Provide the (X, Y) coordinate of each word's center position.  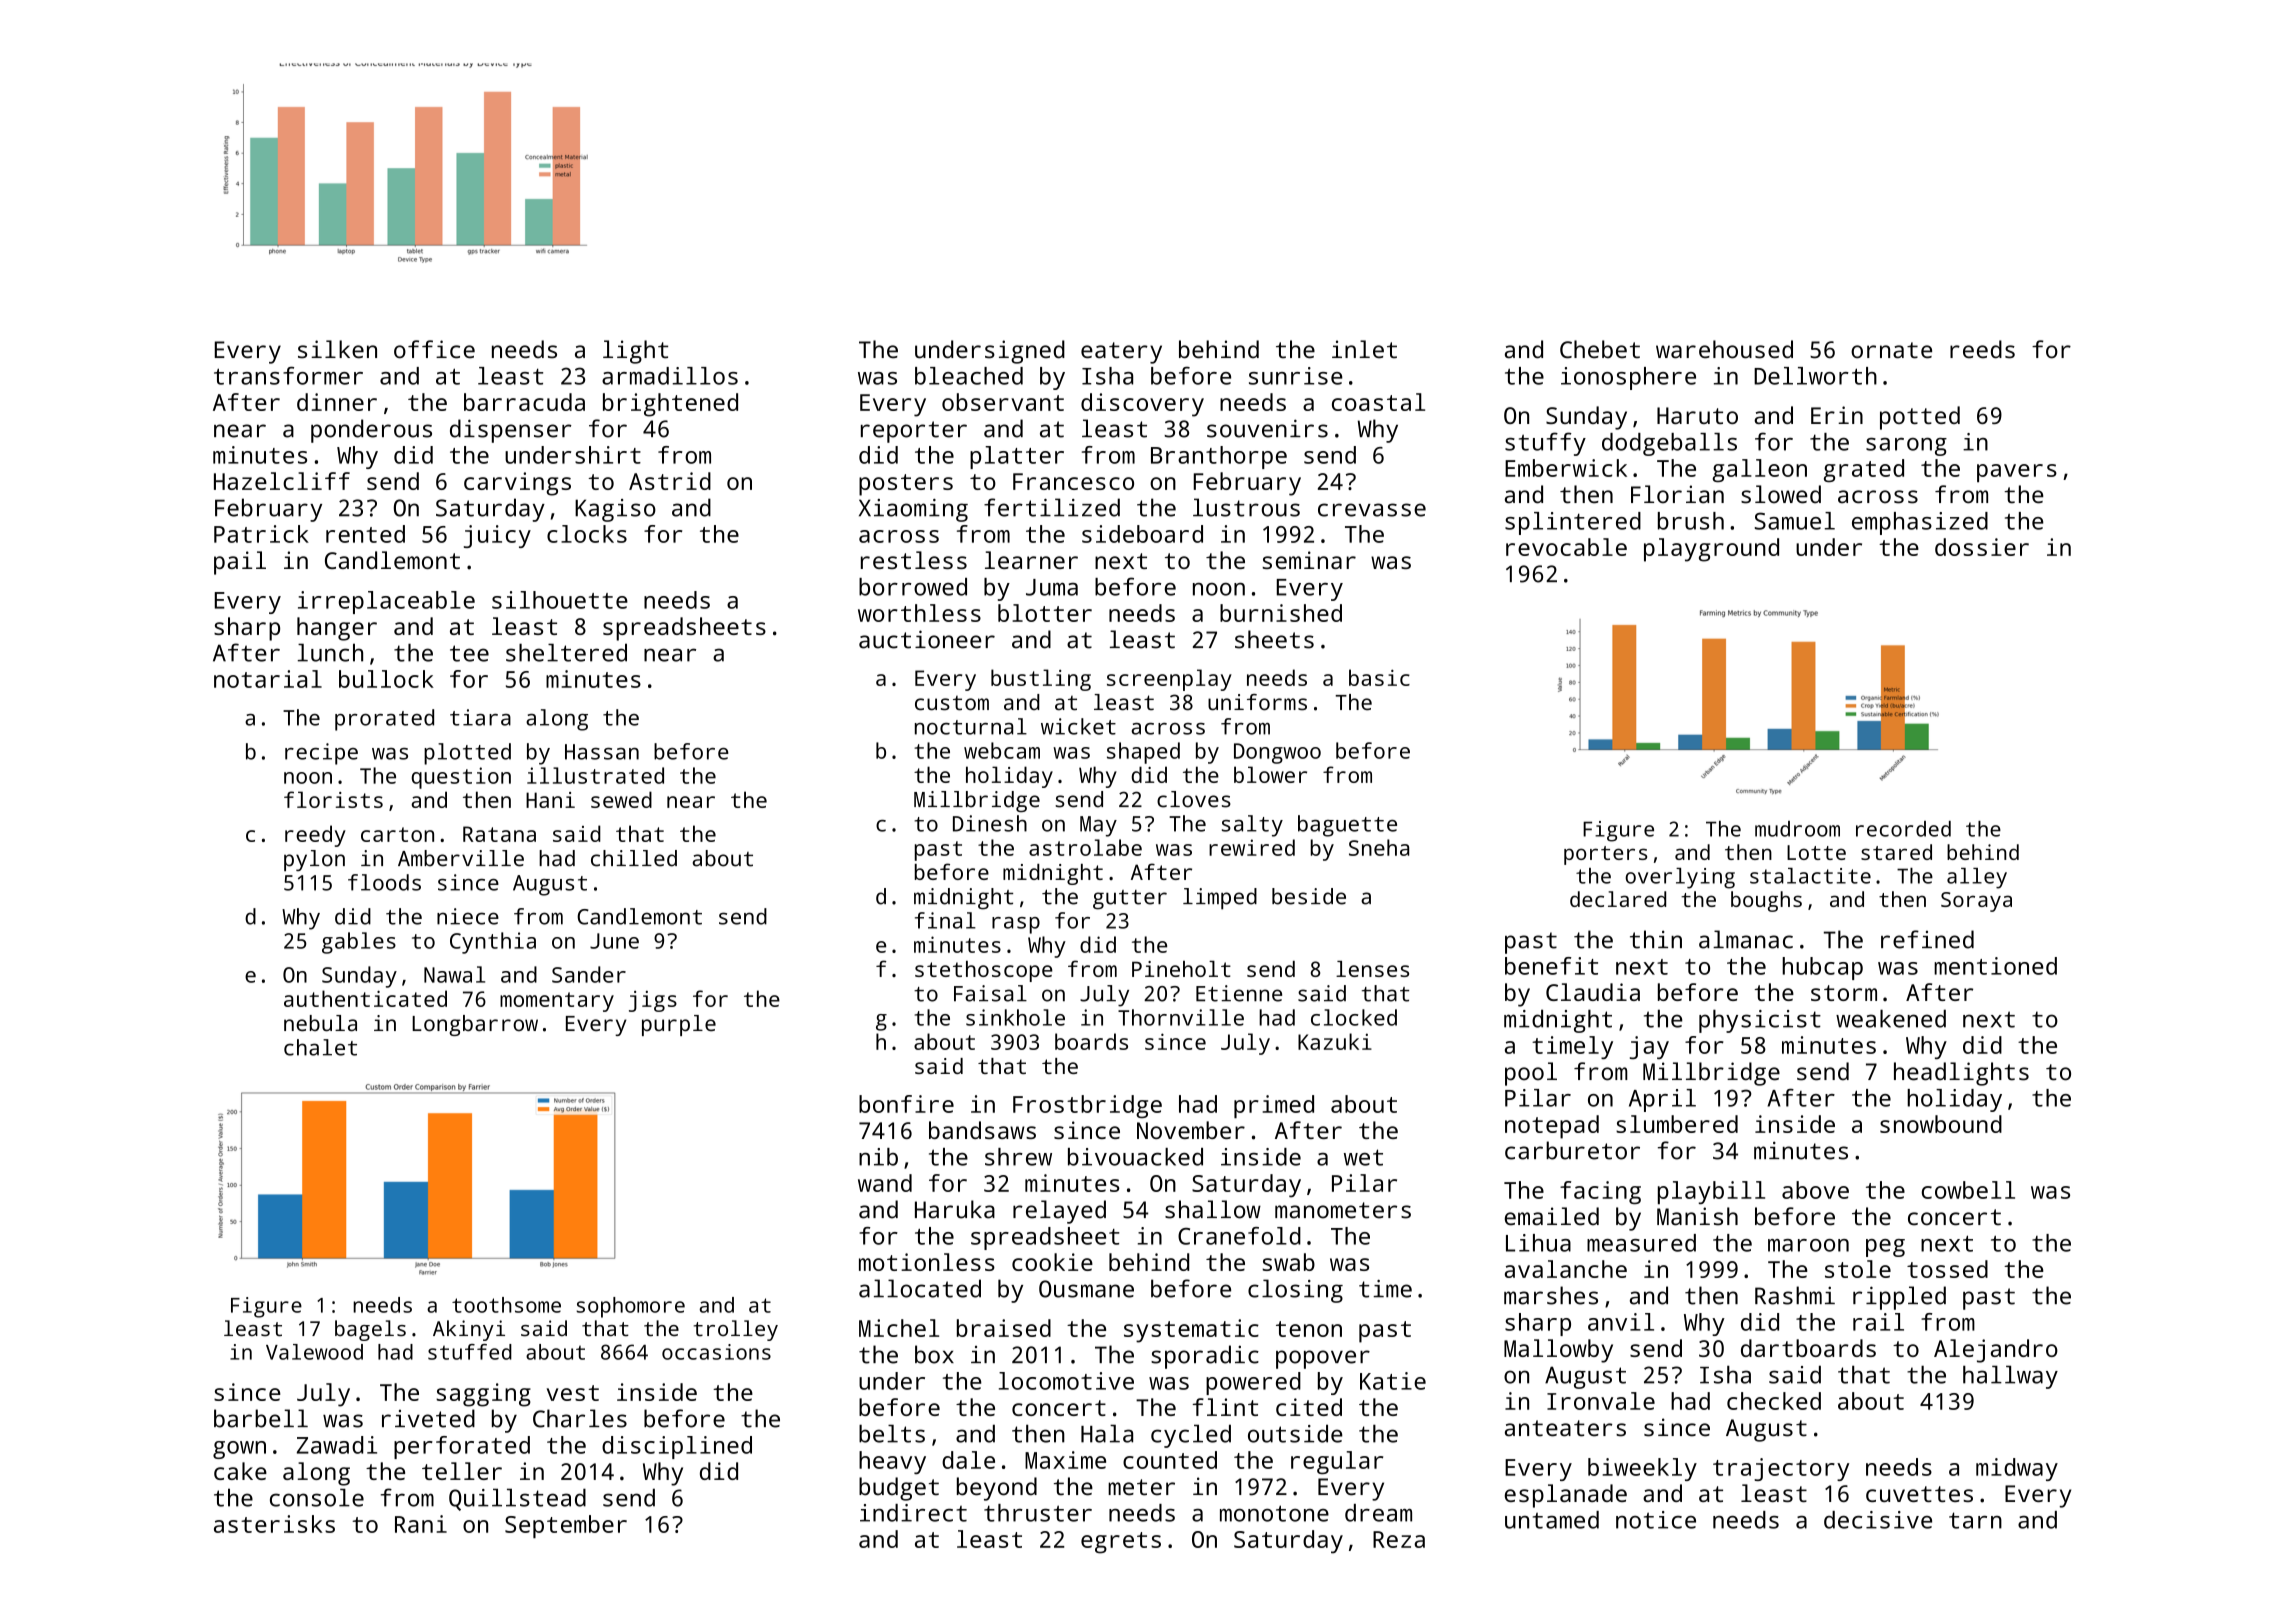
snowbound (1941, 1124)
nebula (320, 1023)
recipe (321, 754)
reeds (1982, 349)
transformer (288, 375)
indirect (913, 1513)
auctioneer (927, 639)
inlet (1364, 349)
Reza (1399, 1539)
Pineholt (1181, 969)
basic (1379, 677)
